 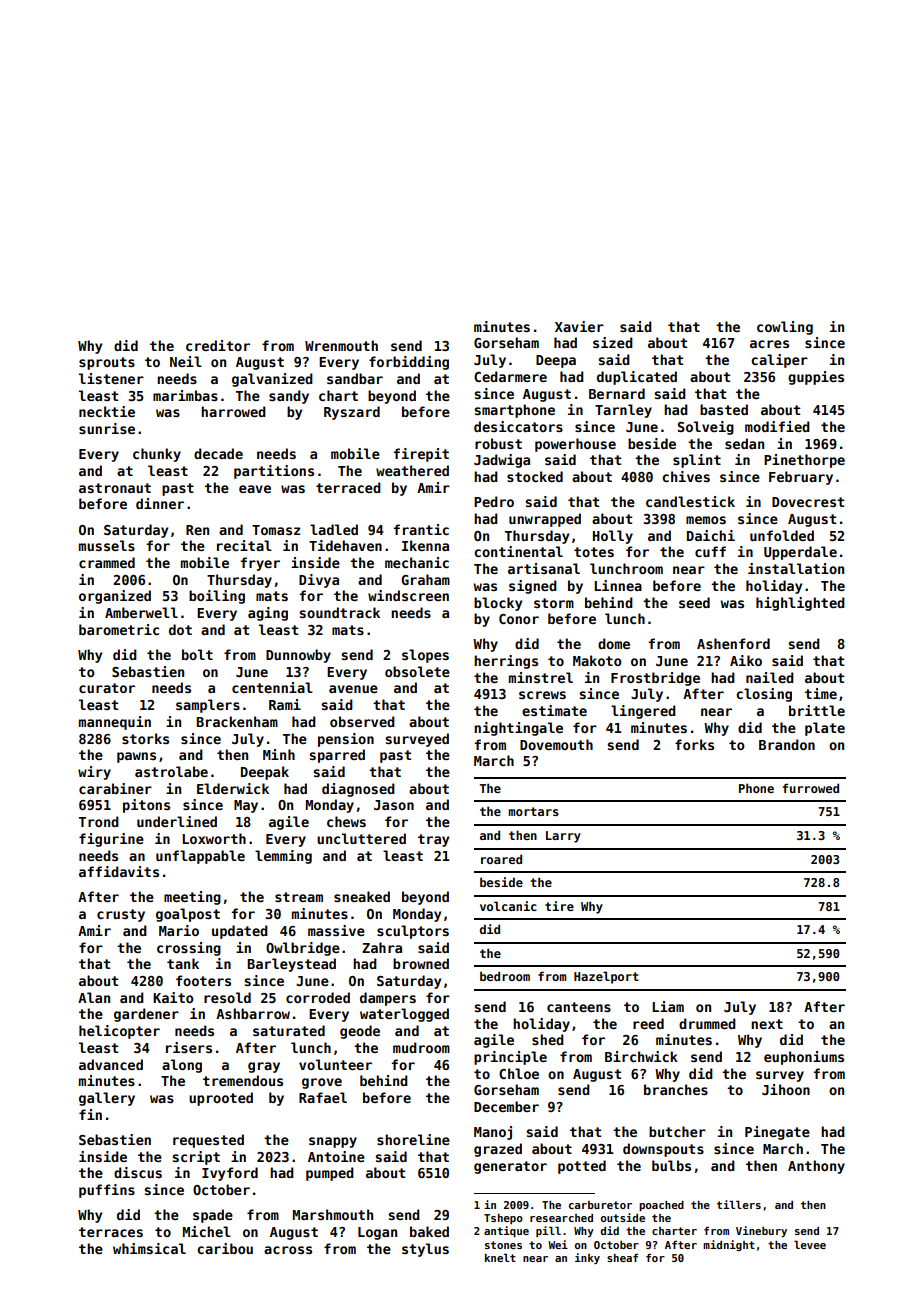 I want to click on harrowed, so click(x=233, y=411).
